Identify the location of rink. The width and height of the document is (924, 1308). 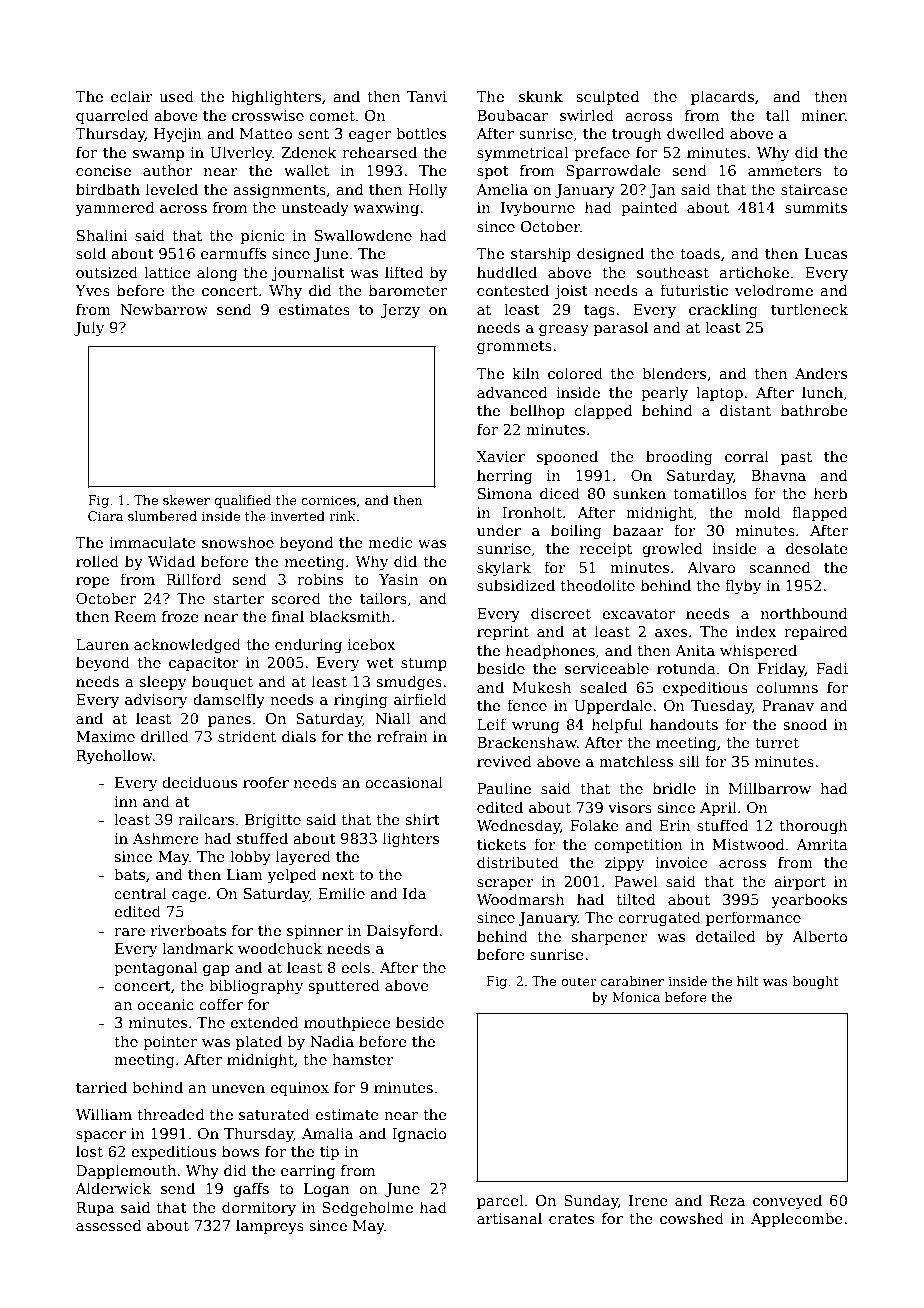
(342, 516).
